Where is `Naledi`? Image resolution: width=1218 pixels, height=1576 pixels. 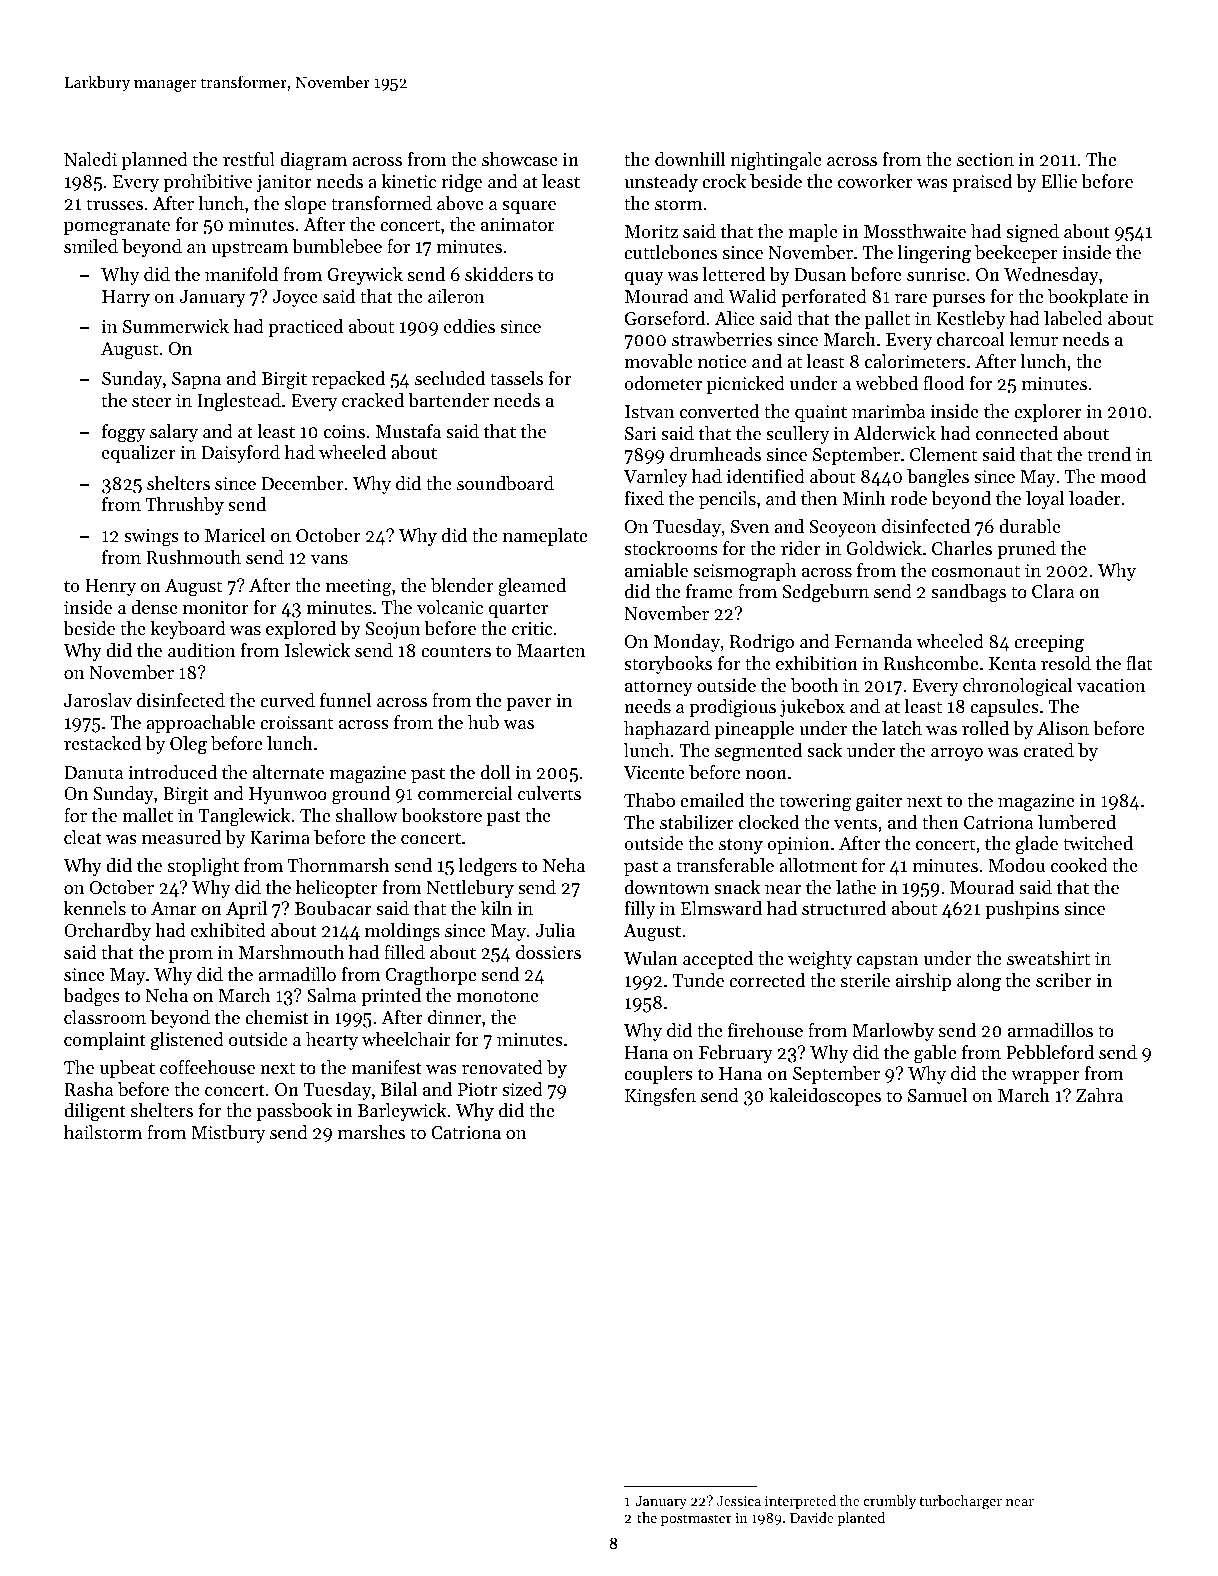 Naledi is located at coordinates (90, 159).
